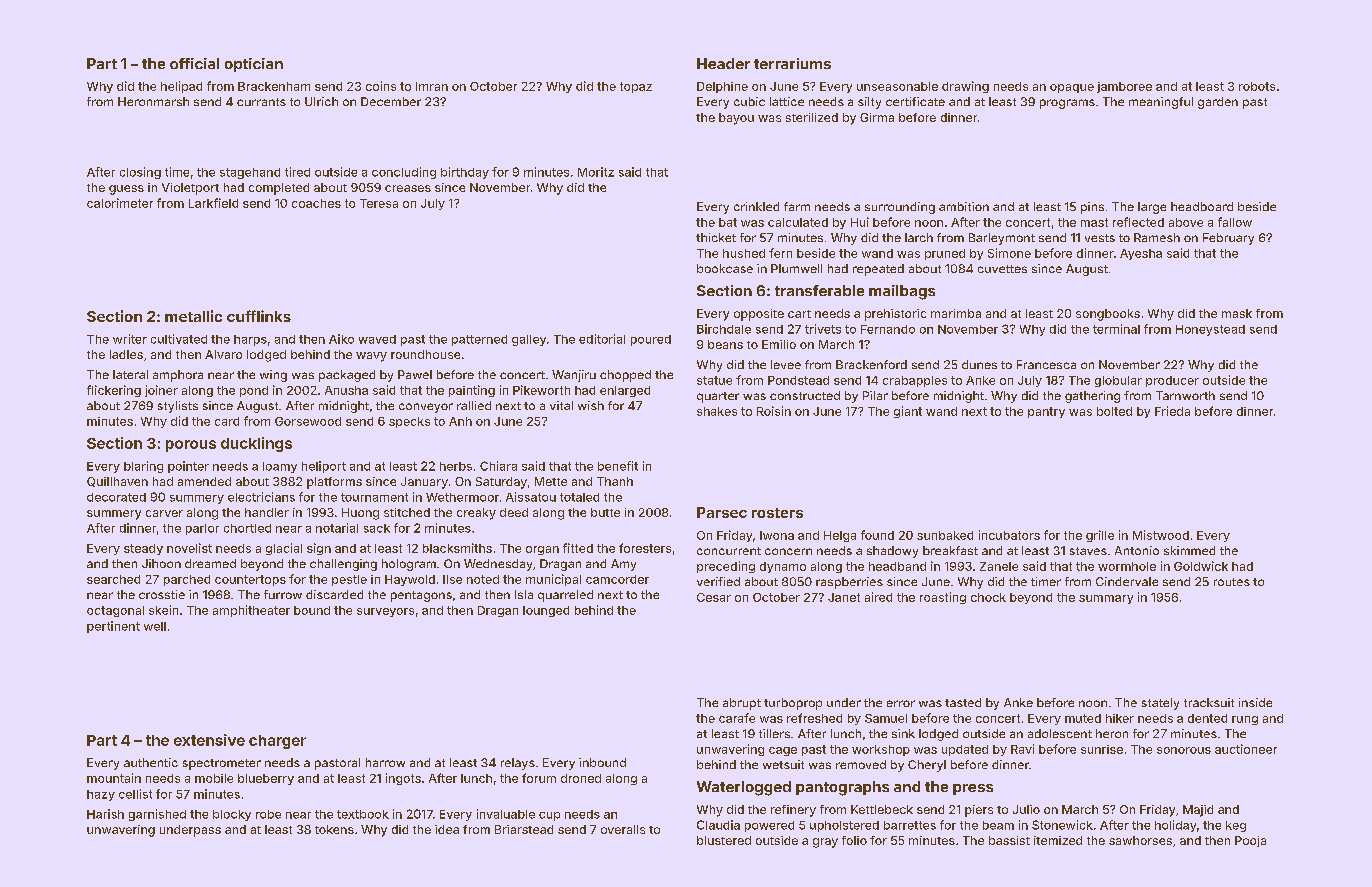  Describe the element at coordinates (718, 397) in the screenshot. I see `quarter` at that location.
